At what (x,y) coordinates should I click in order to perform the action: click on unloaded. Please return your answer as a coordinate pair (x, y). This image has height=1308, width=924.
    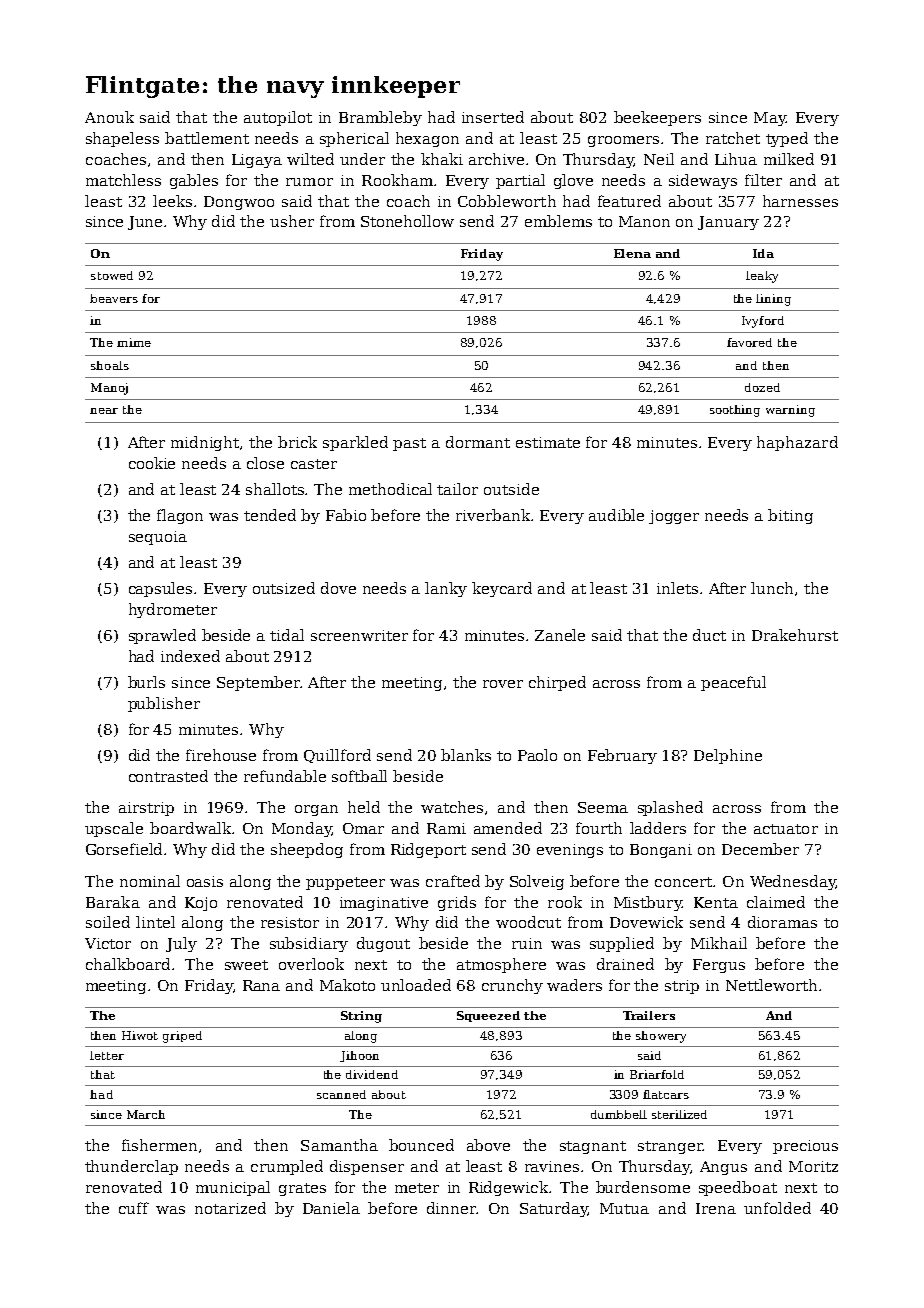
    Looking at the image, I should click on (416, 985).
